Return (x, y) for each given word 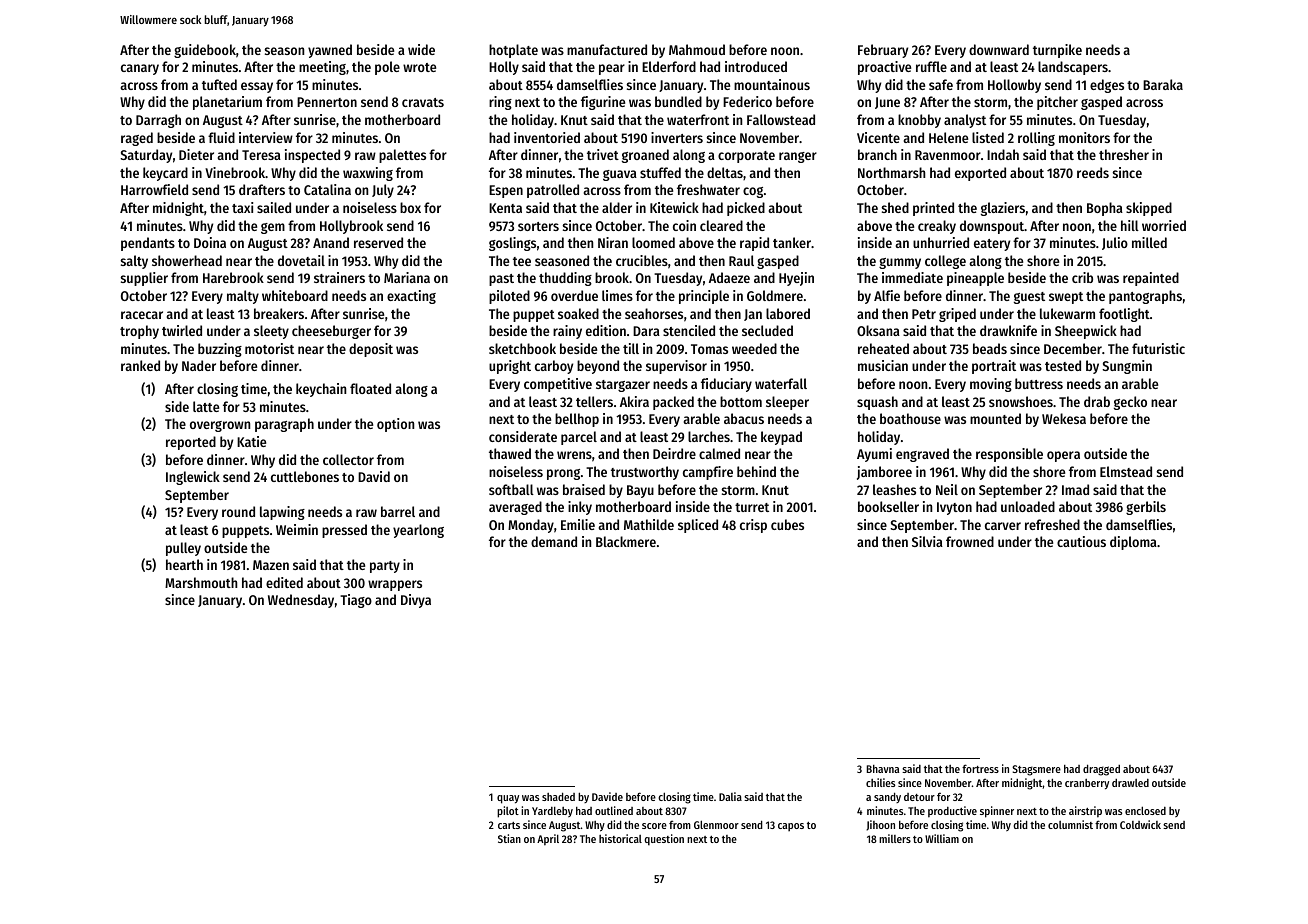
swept (1066, 298)
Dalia (730, 796)
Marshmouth (201, 582)
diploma (1133, 543)
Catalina (327, 189)
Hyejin (796, 279)
